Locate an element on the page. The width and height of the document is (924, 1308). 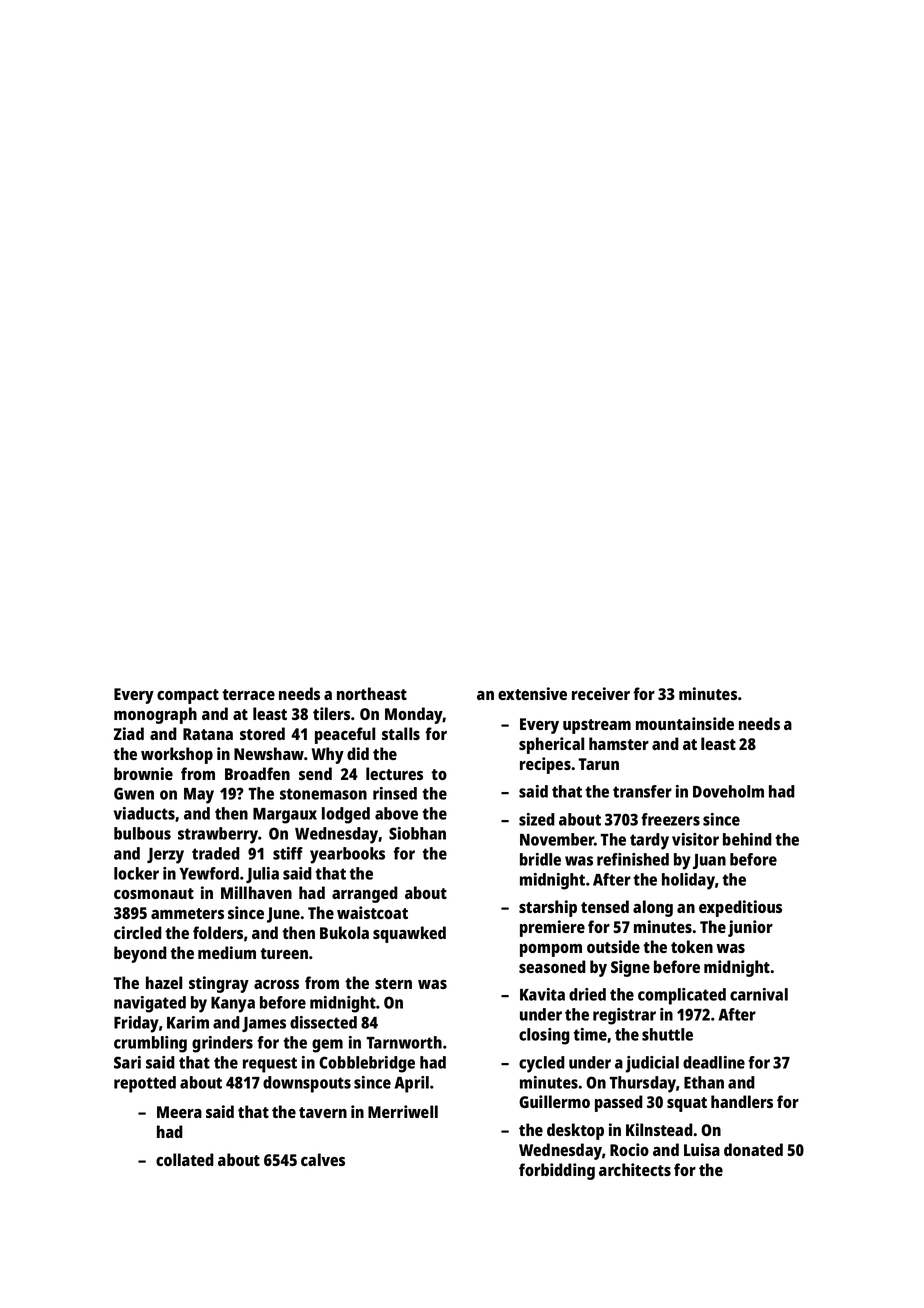
compact is located at coordinates (188, 696).
